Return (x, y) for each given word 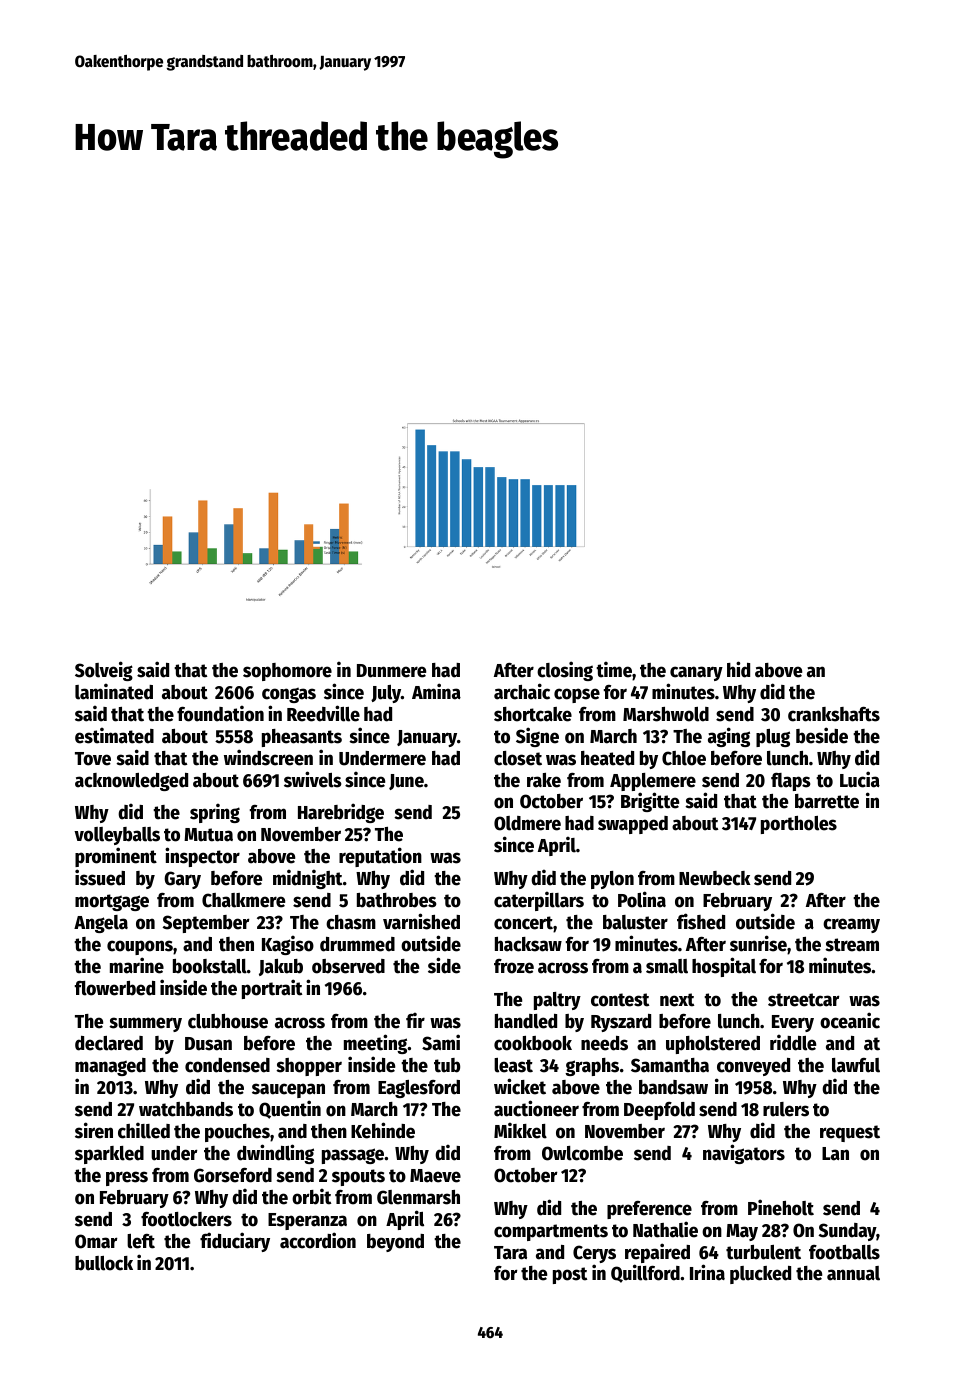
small (667, 966)
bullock (104, 1263)
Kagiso (288, 945)
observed (348, 966)
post (570, 1275)
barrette (827, 801)
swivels (313, 779)
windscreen (268, 757)
